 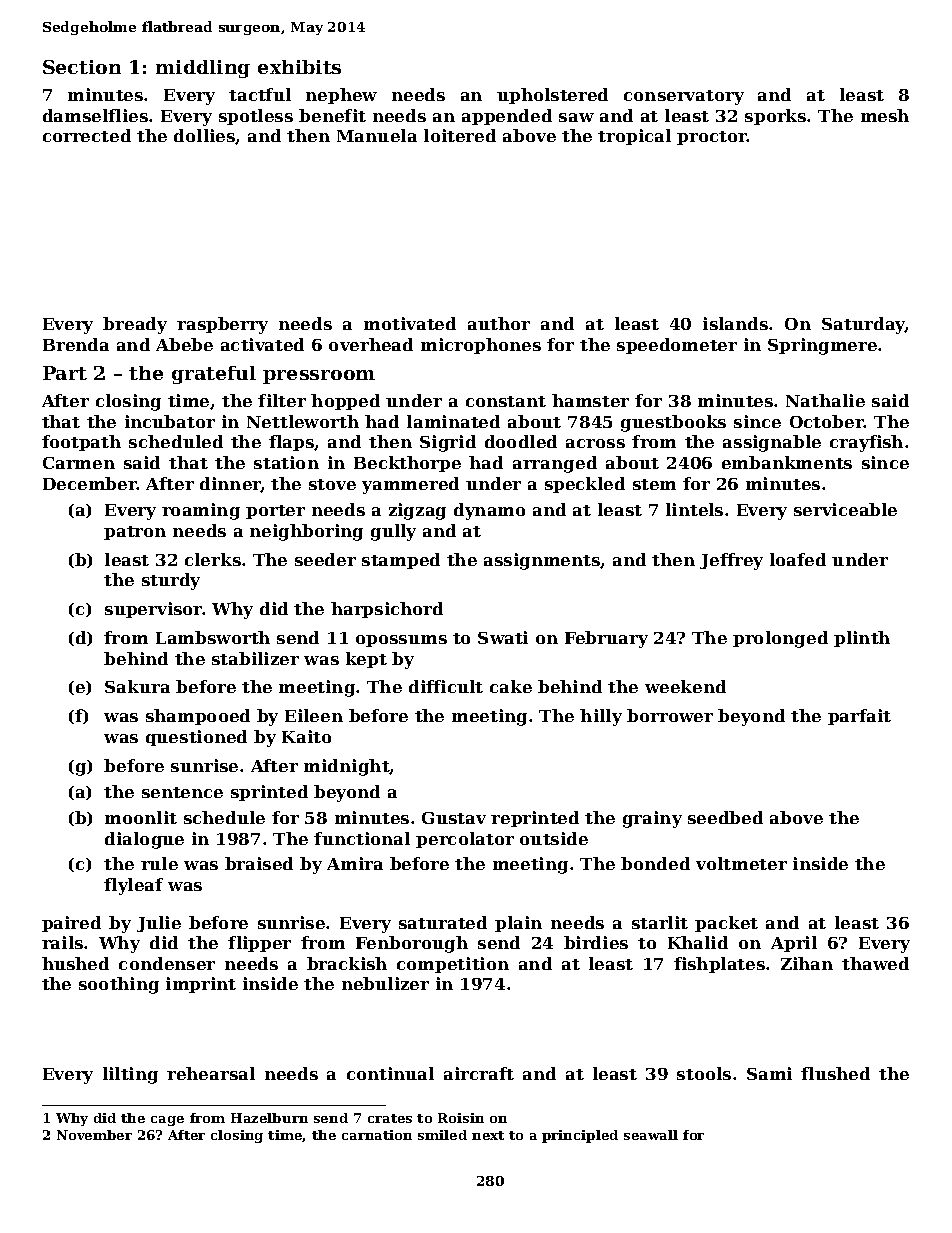 What do you see at coordinates (256, 117) in the screenshot?
I see `spotless` at bounding box center [256, 117].
